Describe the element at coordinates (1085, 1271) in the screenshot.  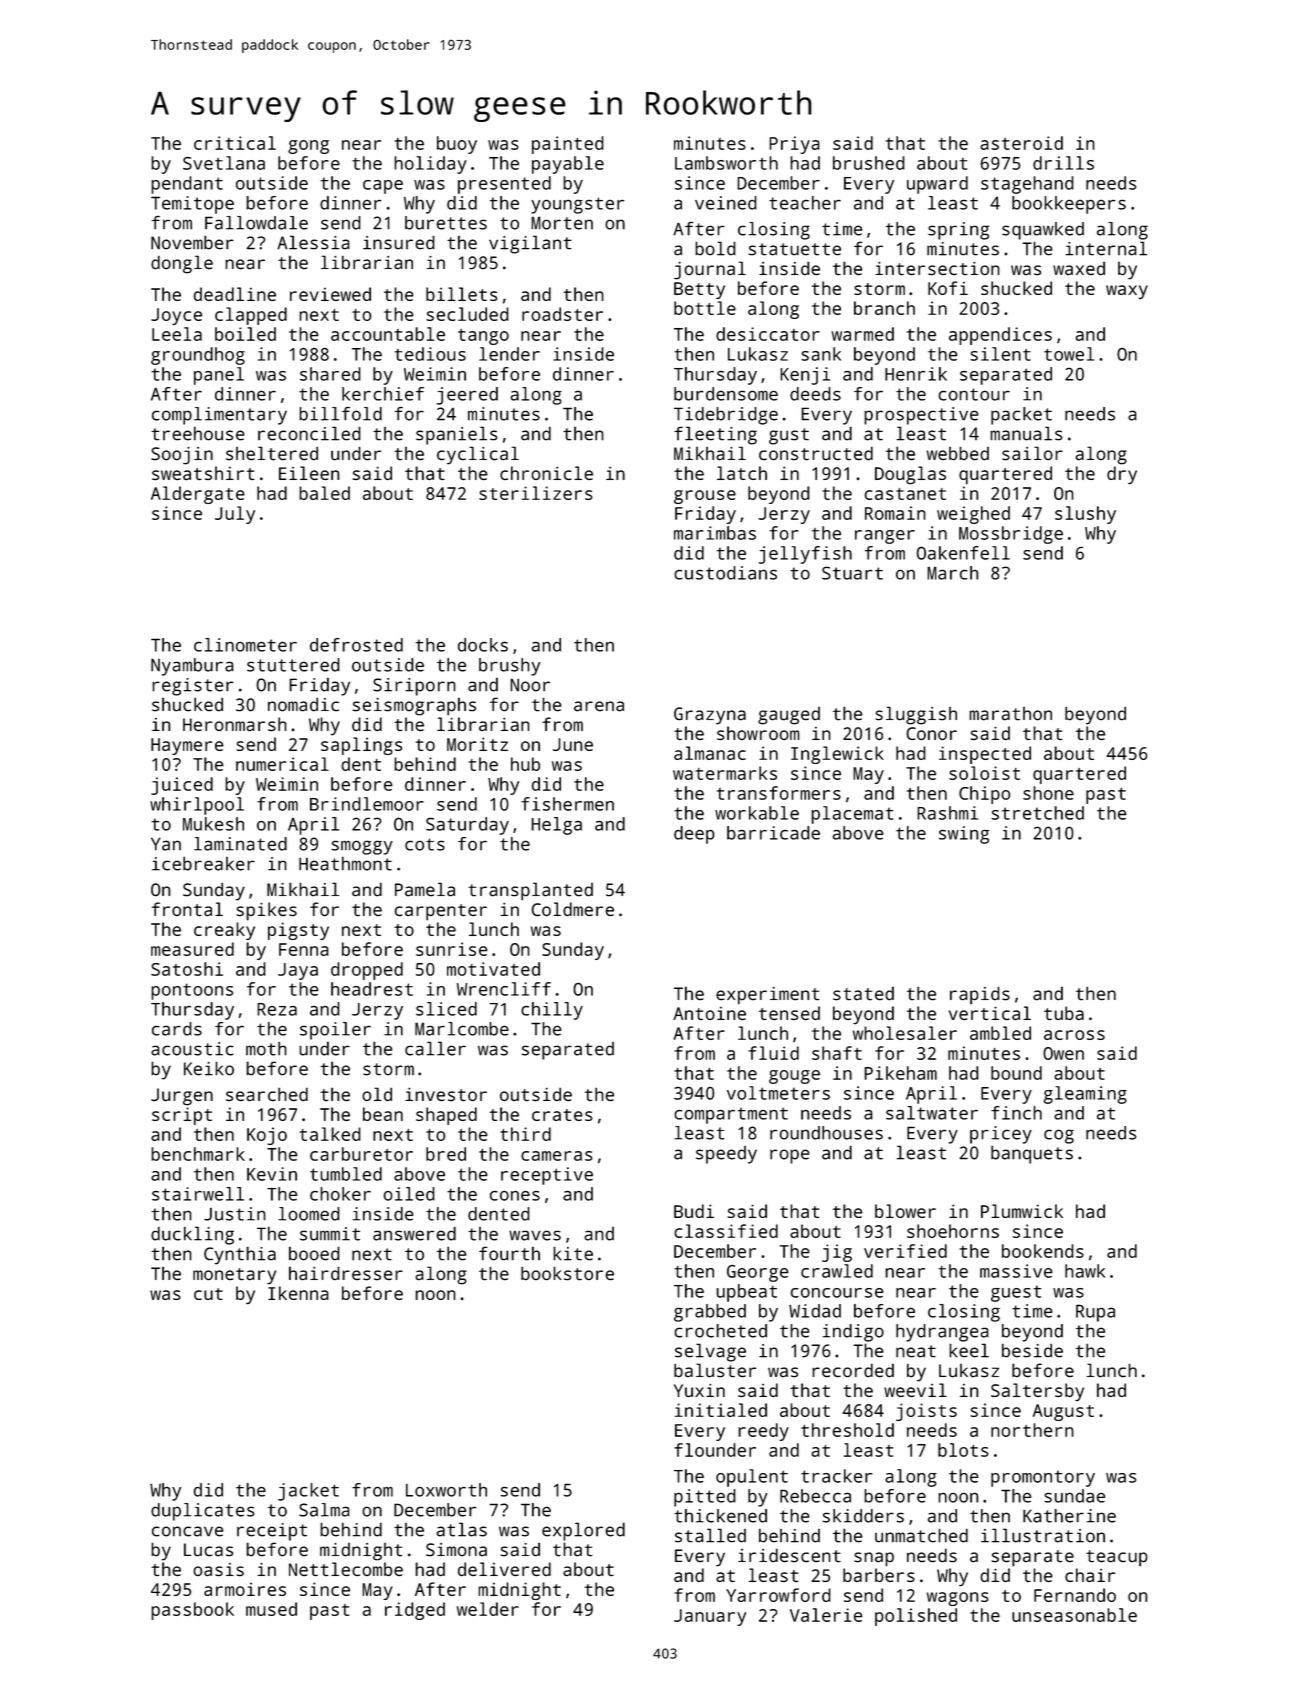
I see `hawk` at that location.
